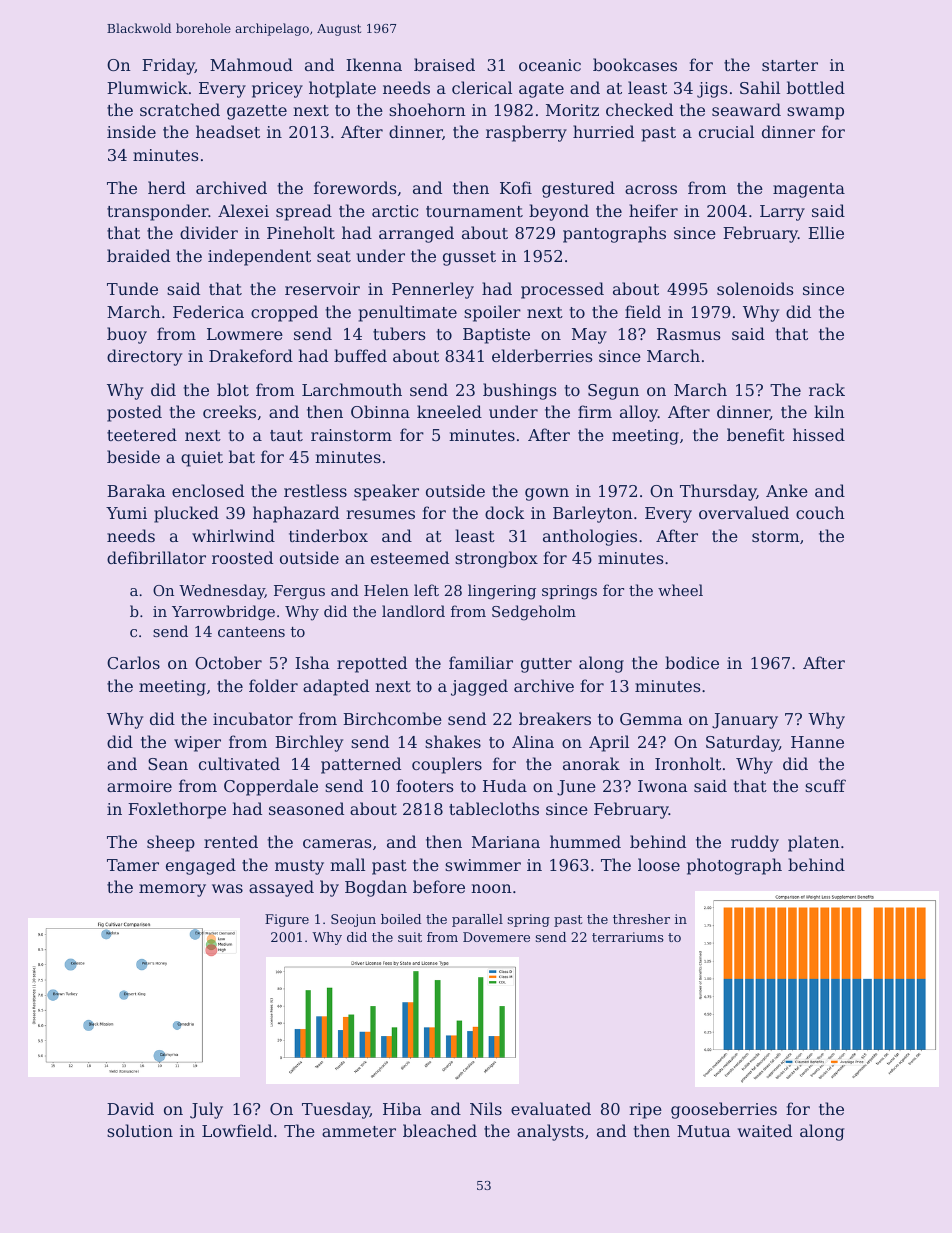 Image resolution: width=952 pixels, height=1233 pixels. I want to click on couch, so click(820, 512).
